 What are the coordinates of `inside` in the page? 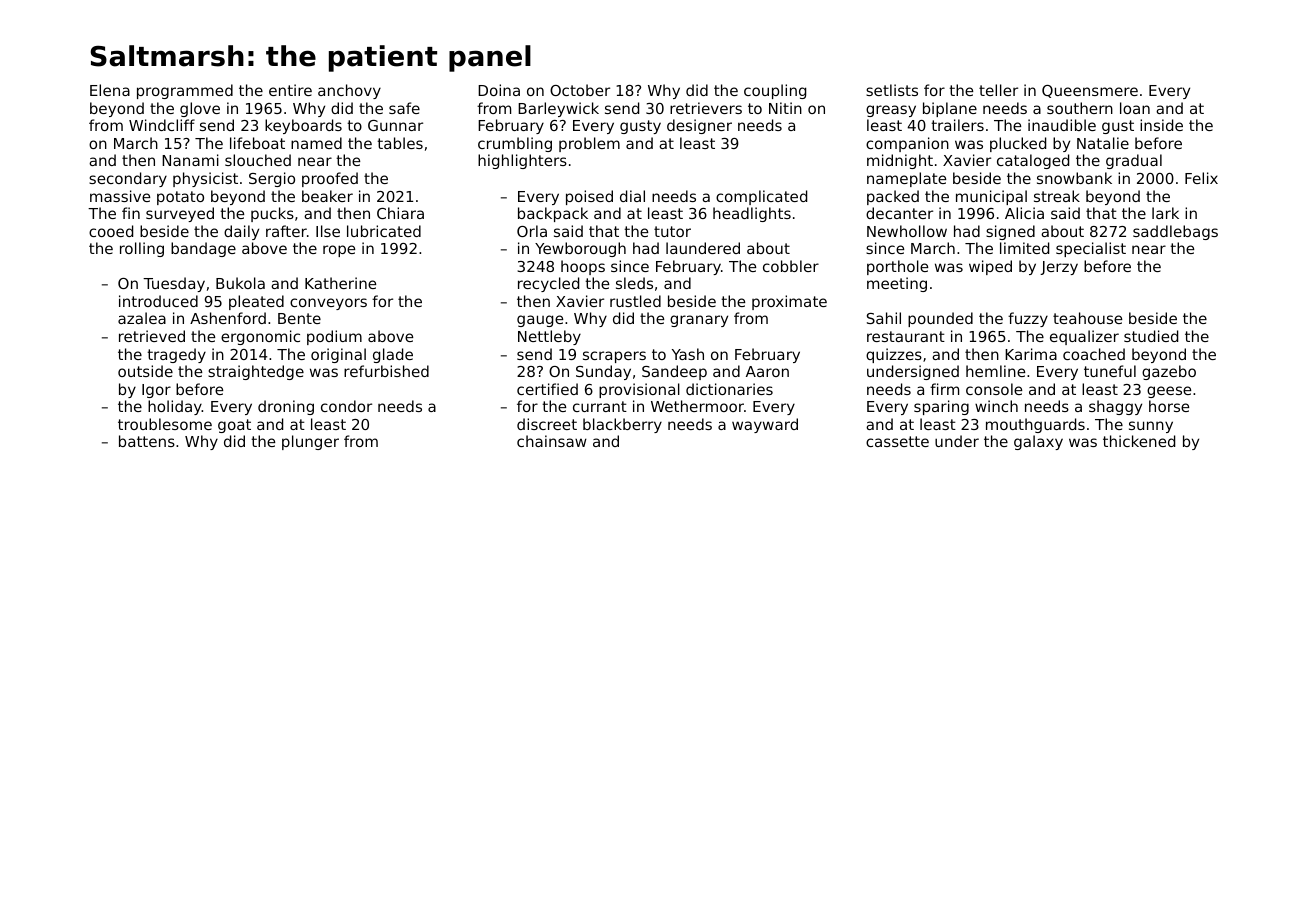 It's located at (1161, 125).
